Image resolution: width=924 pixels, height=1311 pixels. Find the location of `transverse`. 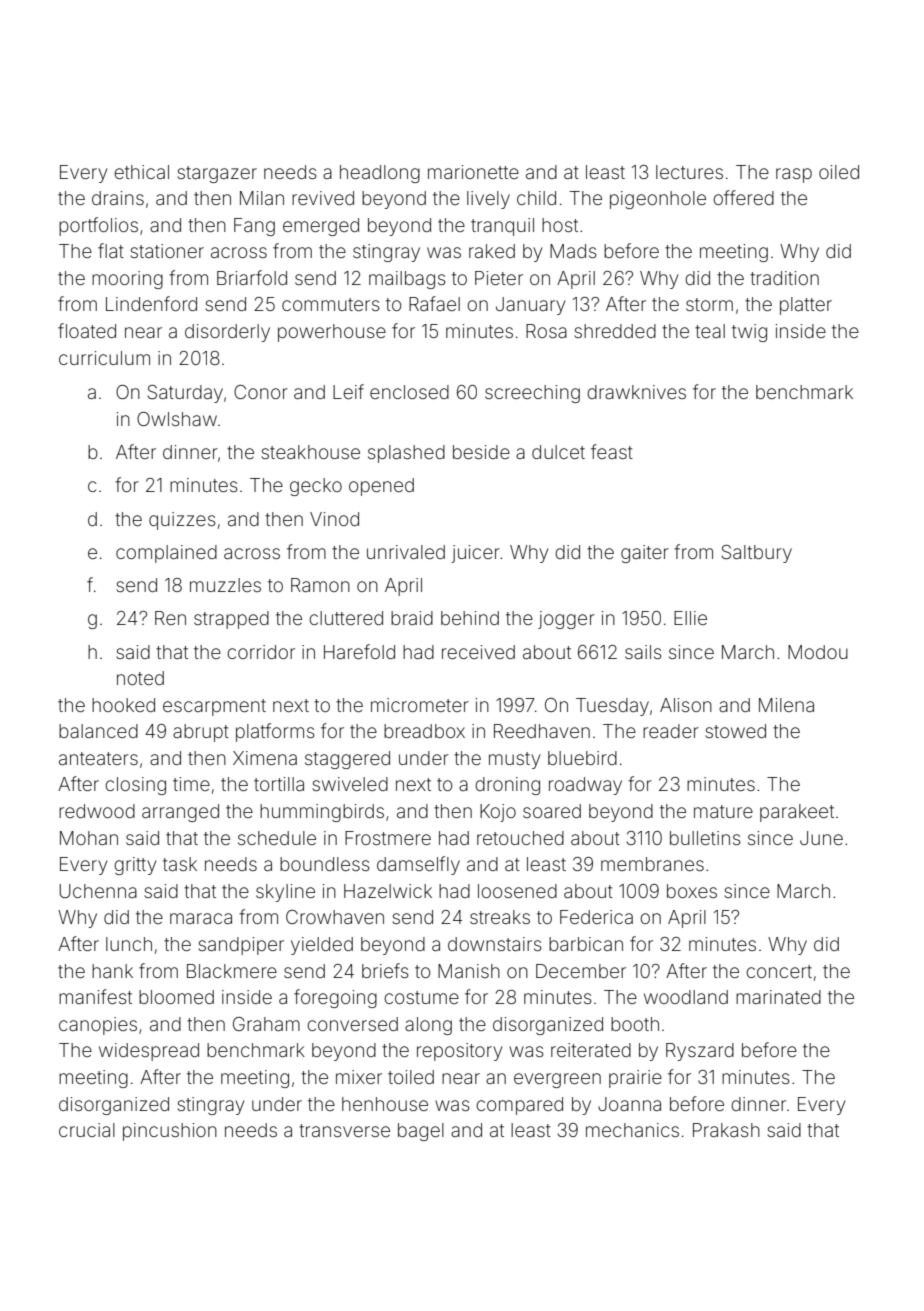

transverse is located at coordinates (344, 1130).
